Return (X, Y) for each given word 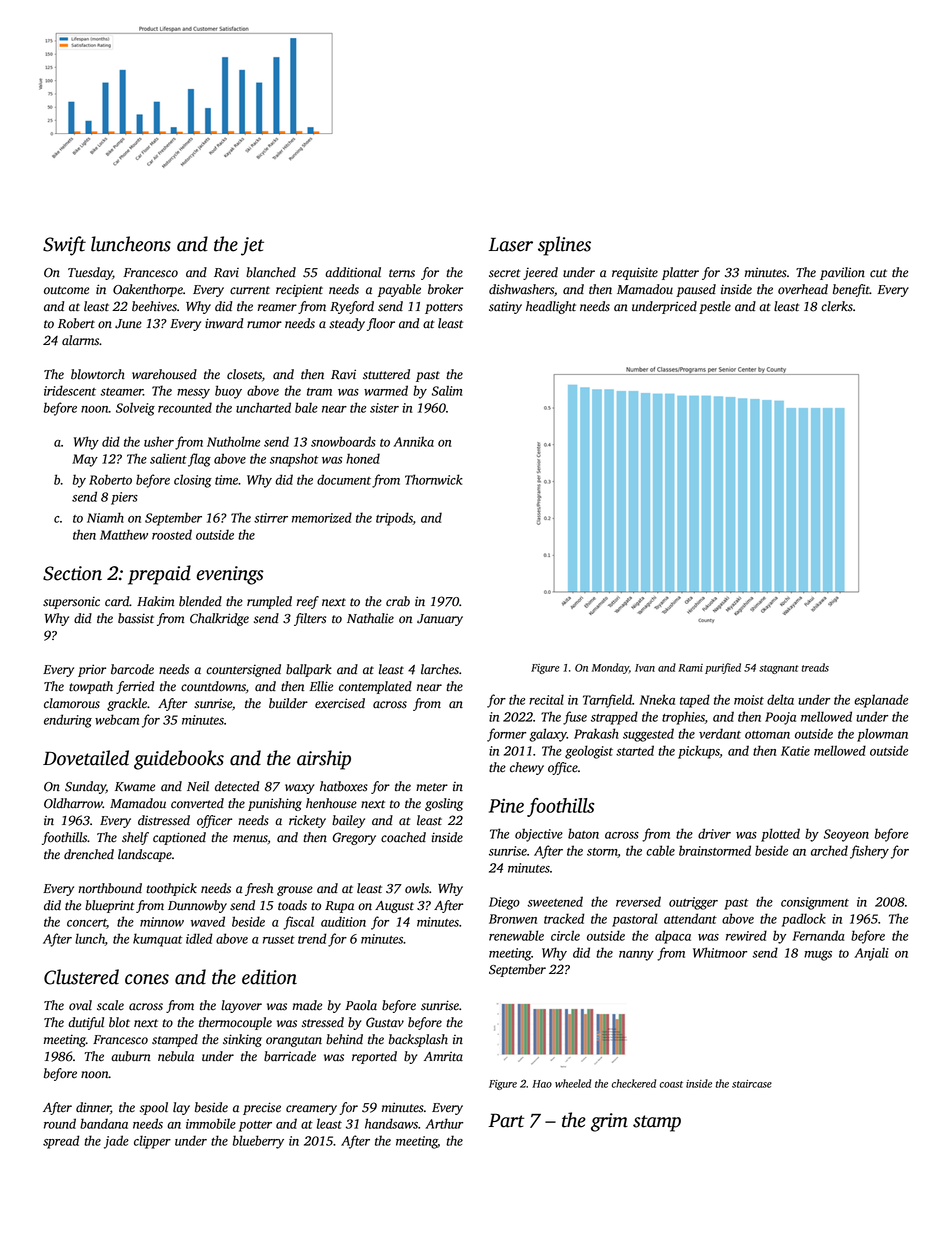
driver (714, 833)
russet (279, 940)
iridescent (70, 390)
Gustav (385, 1022)
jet (252, 246)
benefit (851, 290)
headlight (551, 307)
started (635, 750)
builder (288, 703)
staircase (752, 1084)
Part (506, 1120)
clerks (837, 306)
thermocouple (235, 1023)
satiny (505, 307)
